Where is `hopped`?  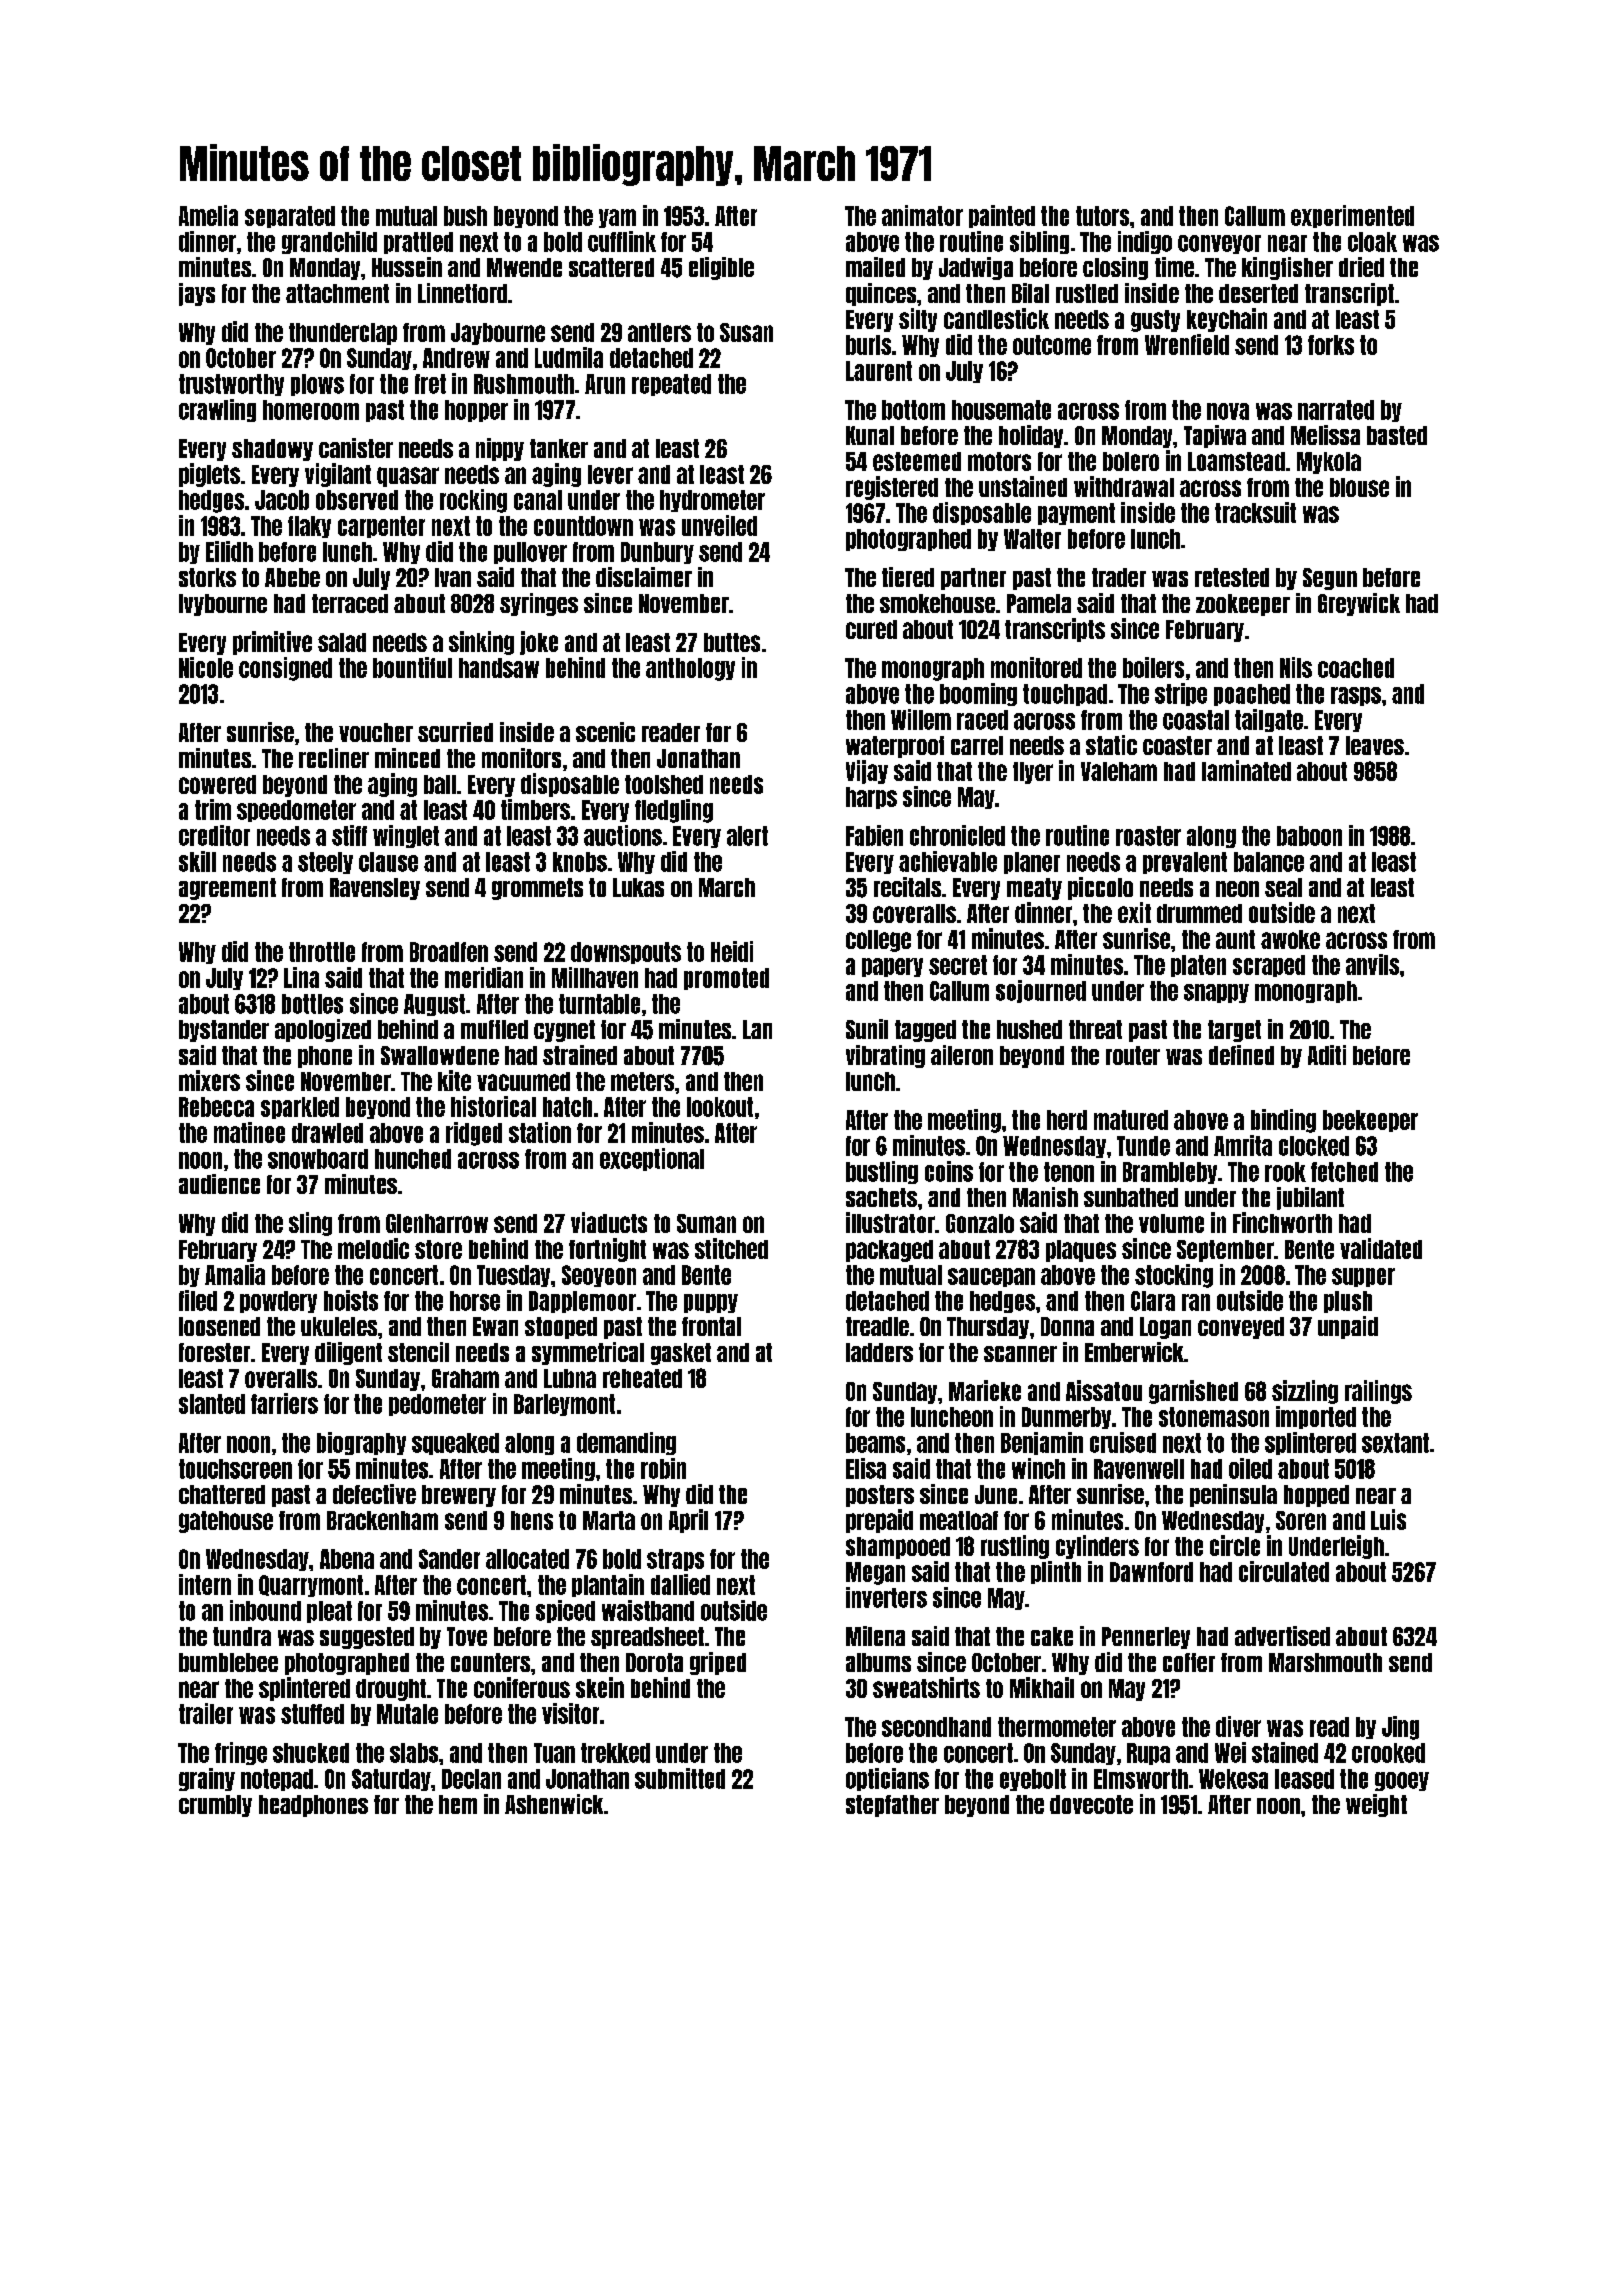 hopped is located at coordinates (1316, 1496).
